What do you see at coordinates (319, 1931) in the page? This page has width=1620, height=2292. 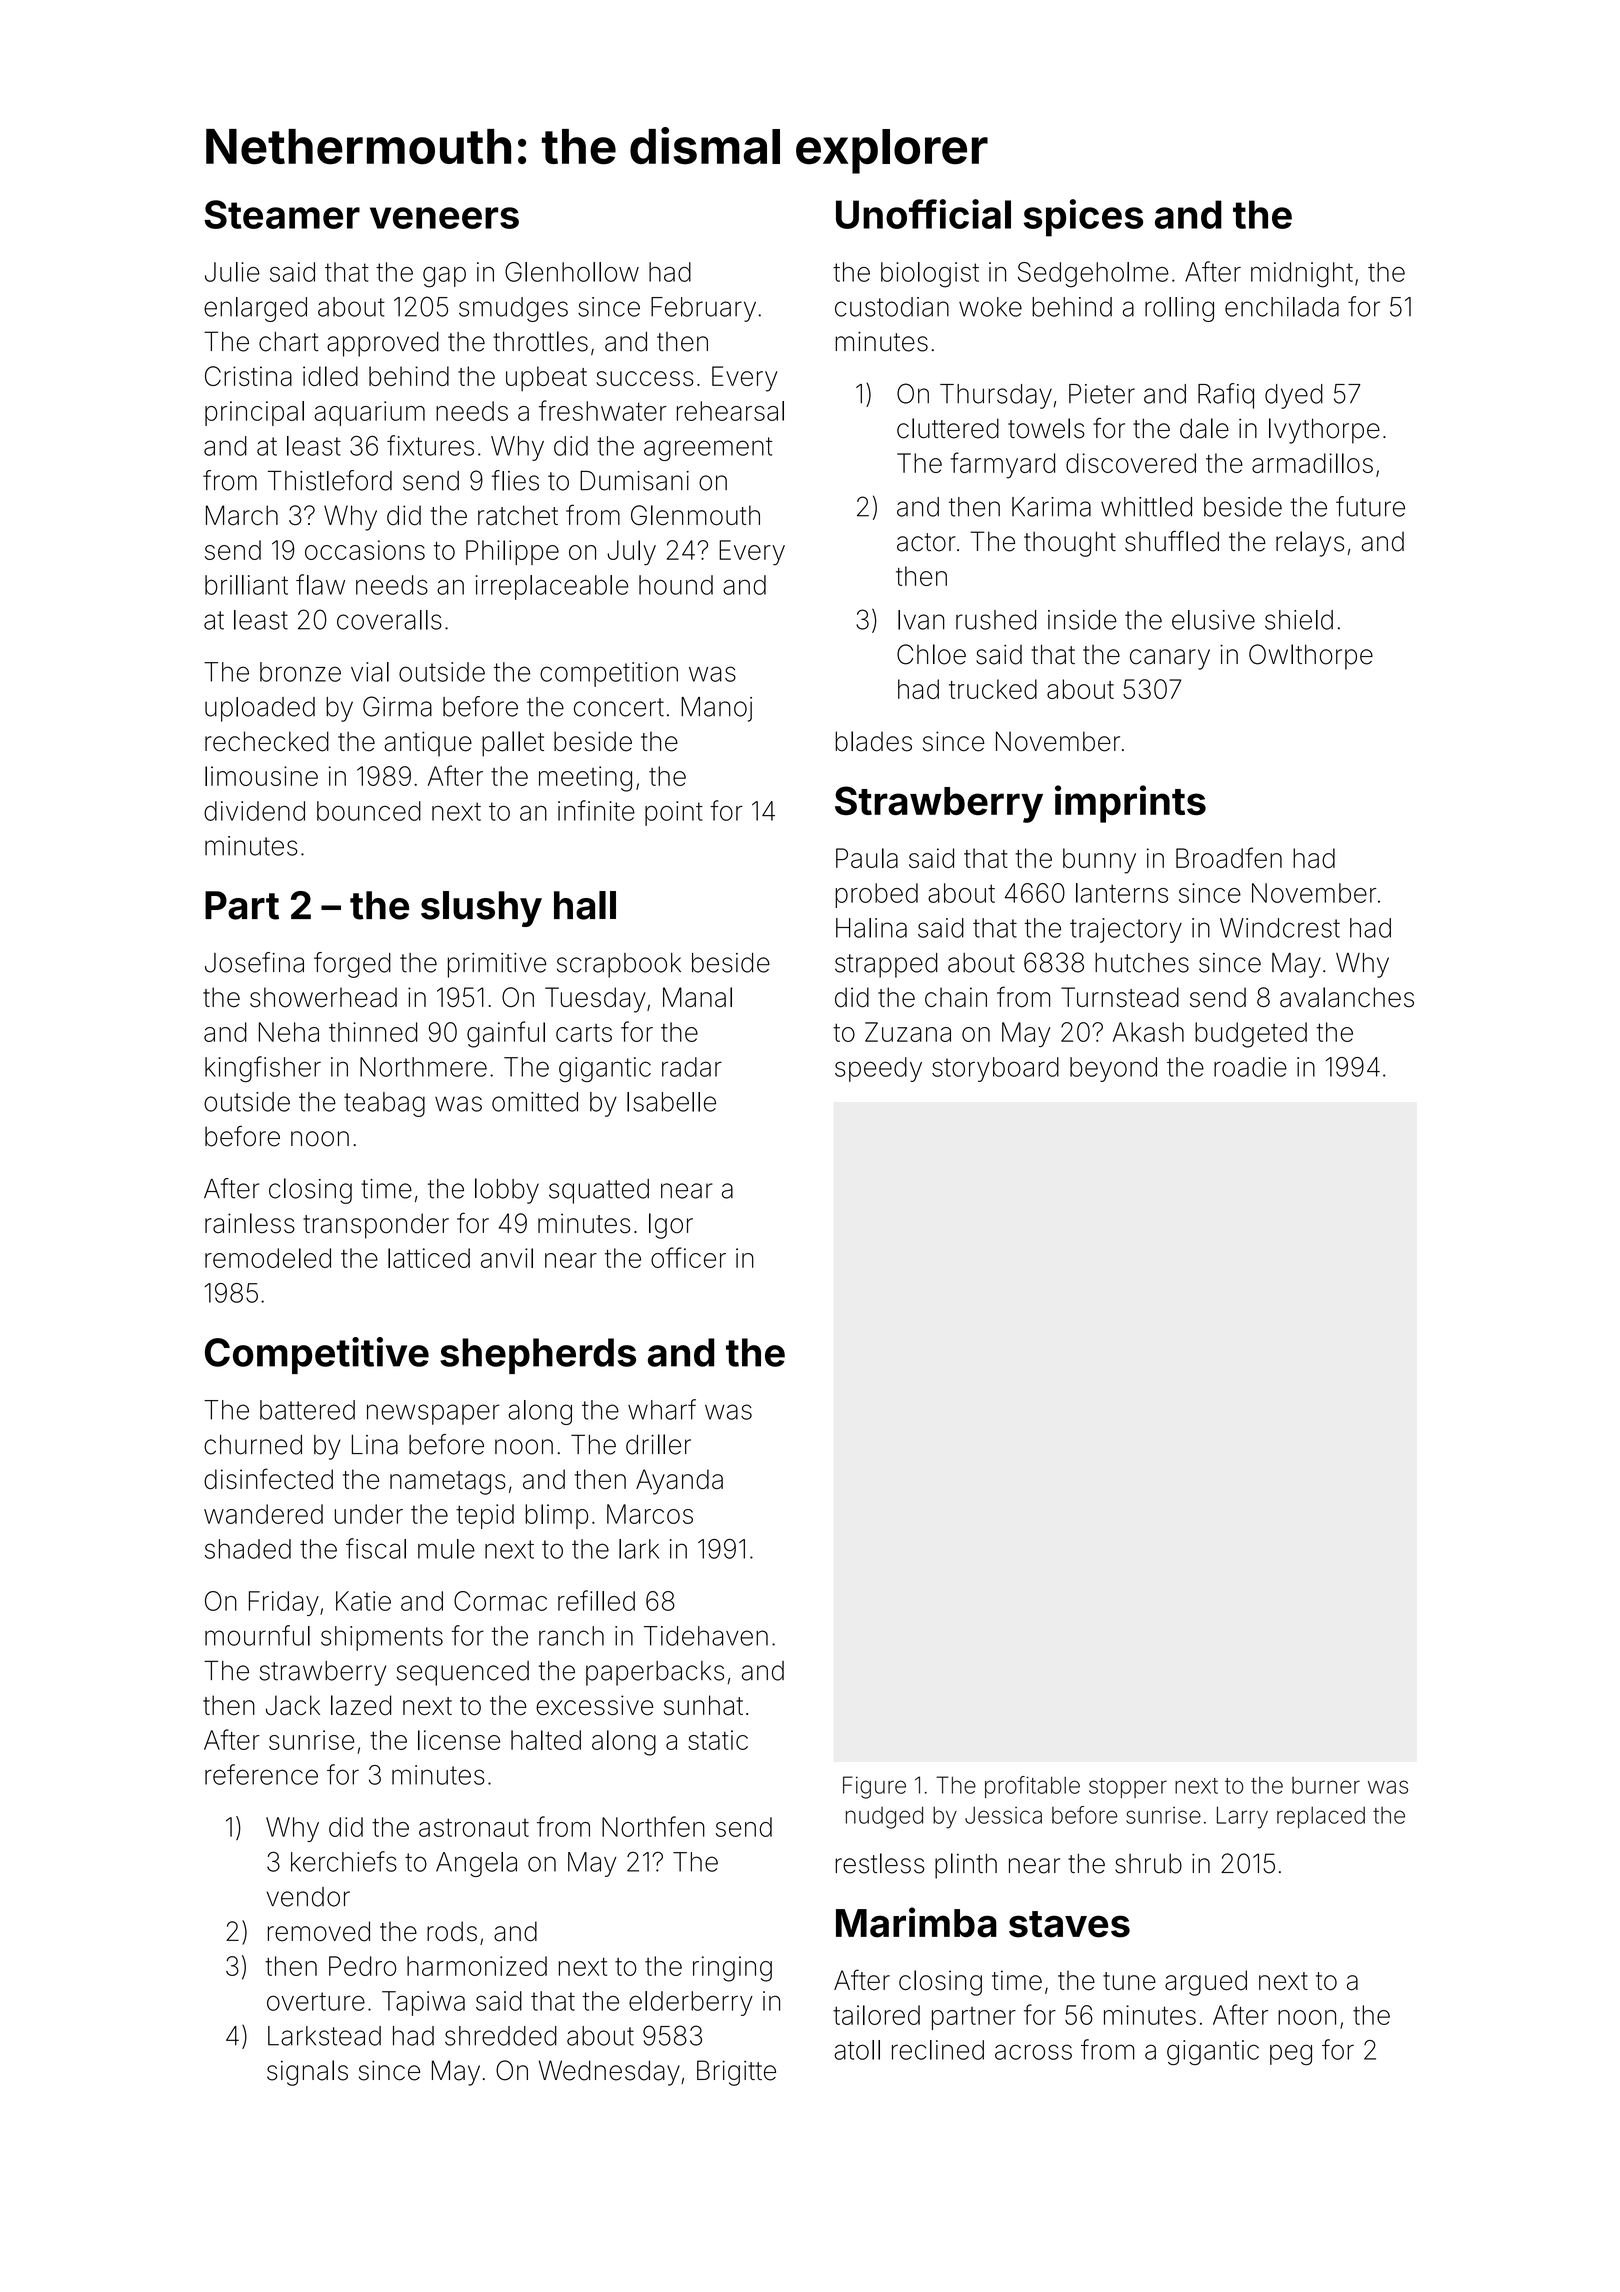 I see `removed` at bounding box center [319, 1931].
